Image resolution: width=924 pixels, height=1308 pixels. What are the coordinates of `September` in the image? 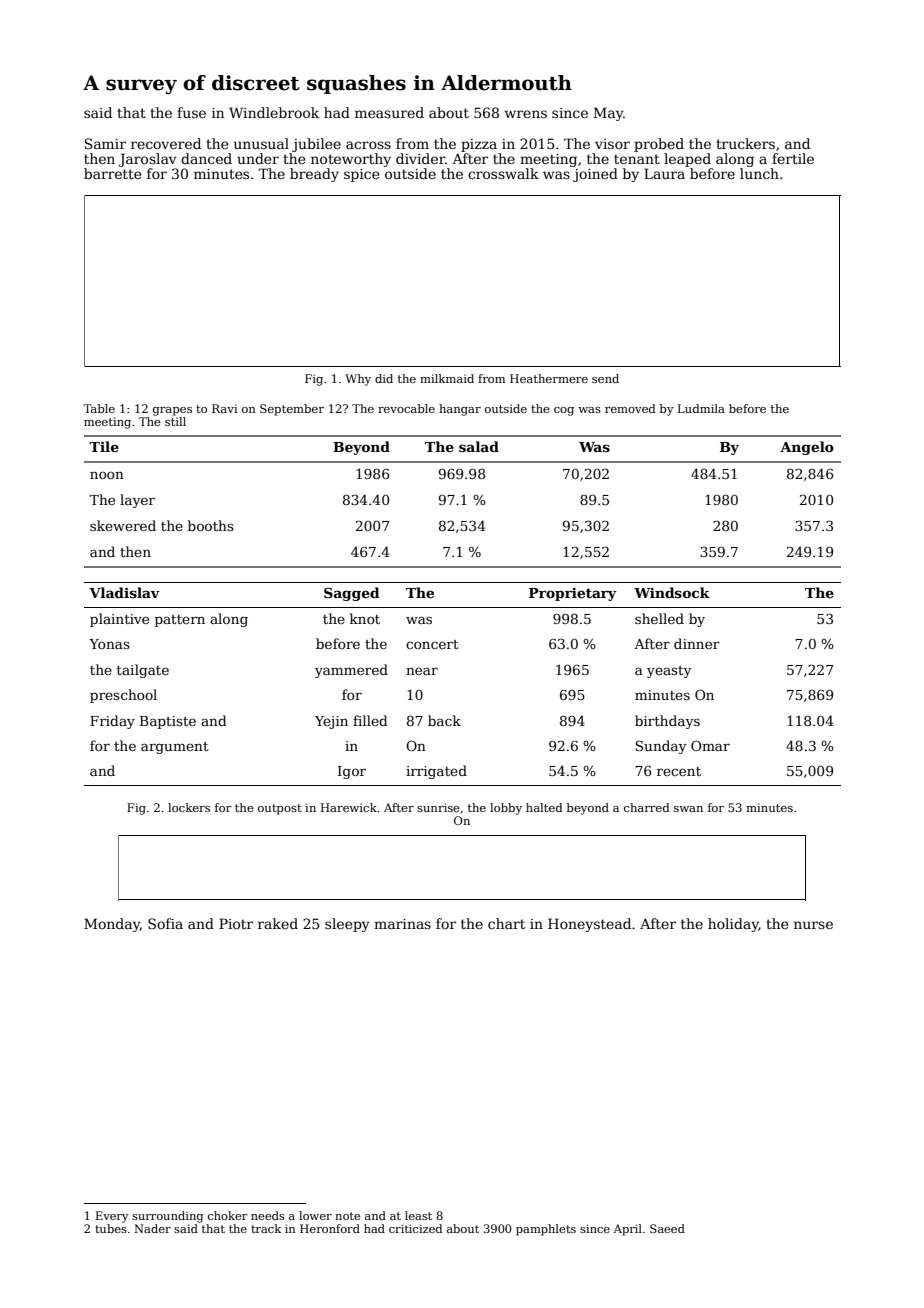 It's located at (292, 410).
